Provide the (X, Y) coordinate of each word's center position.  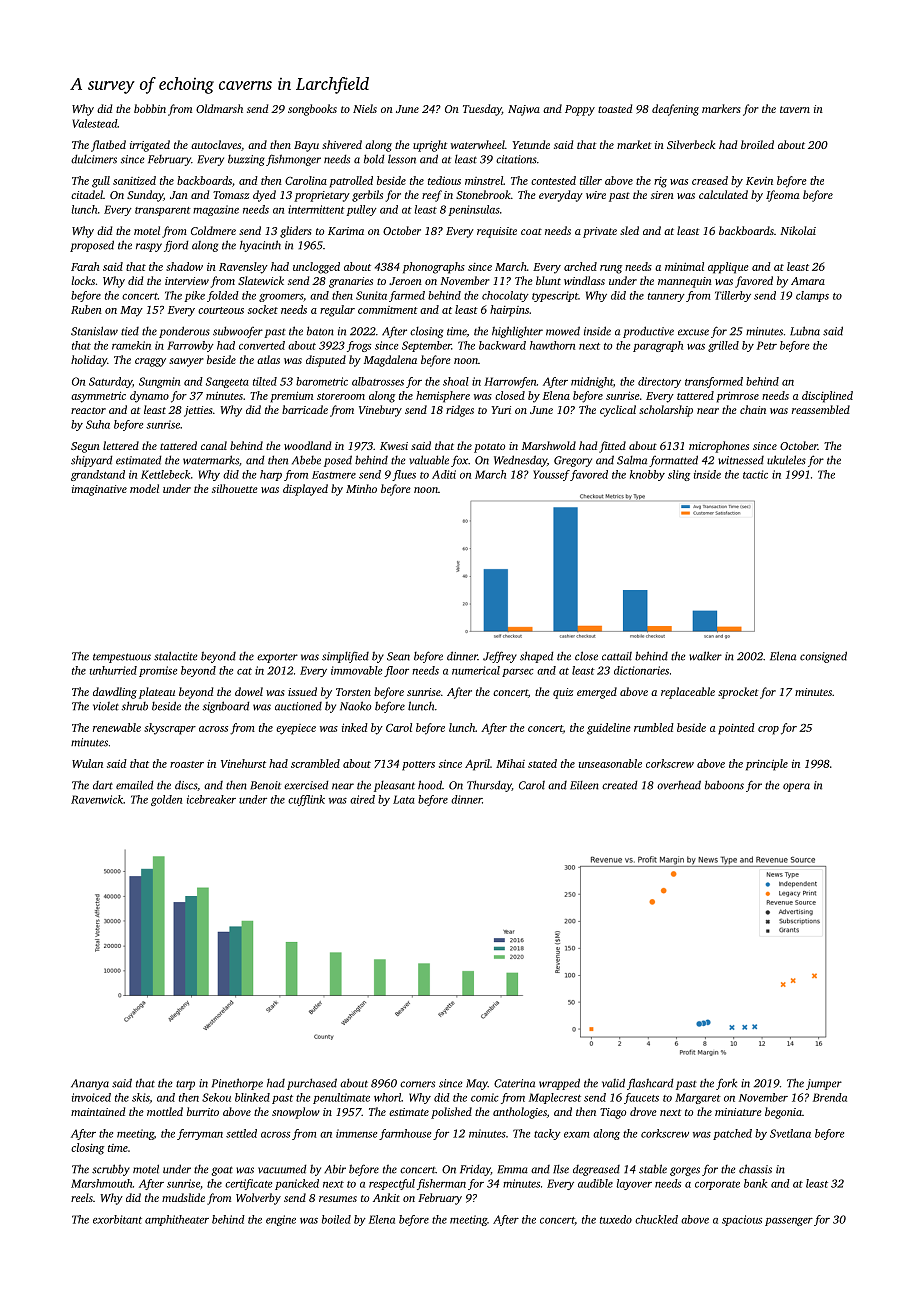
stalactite (176, 656)
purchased (312, 1084)
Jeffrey (500, 657)
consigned (823, 657)
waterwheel (478, 144)
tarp (185, 1085)
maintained (98, 1111)
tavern (795, 109)
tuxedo (616, 1219)
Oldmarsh (219, 108)
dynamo (149, 397)
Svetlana (790, 1133)
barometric (322, 381)
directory (659, 382)
